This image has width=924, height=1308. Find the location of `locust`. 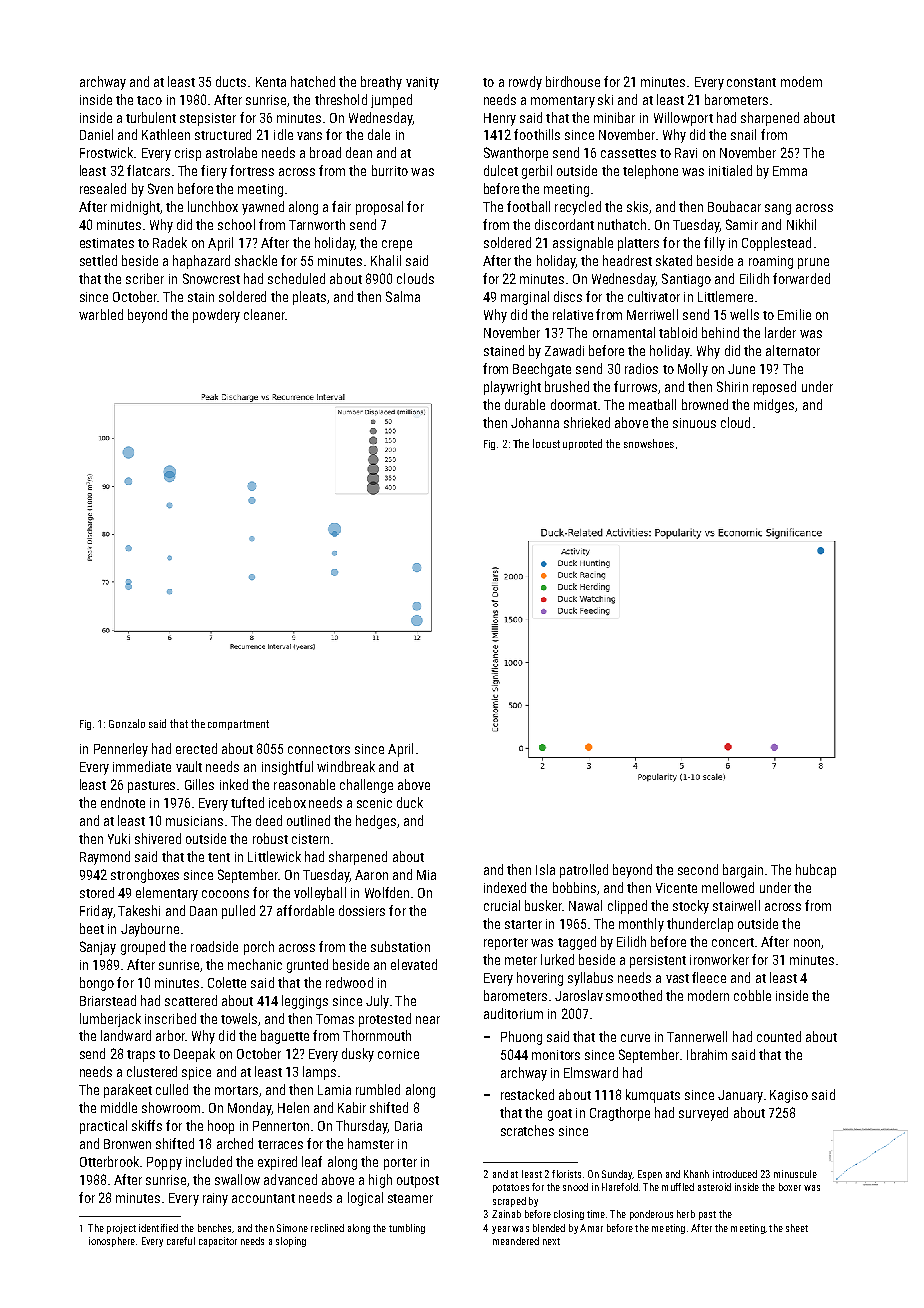

locust is located at coordinates (546, 443).
